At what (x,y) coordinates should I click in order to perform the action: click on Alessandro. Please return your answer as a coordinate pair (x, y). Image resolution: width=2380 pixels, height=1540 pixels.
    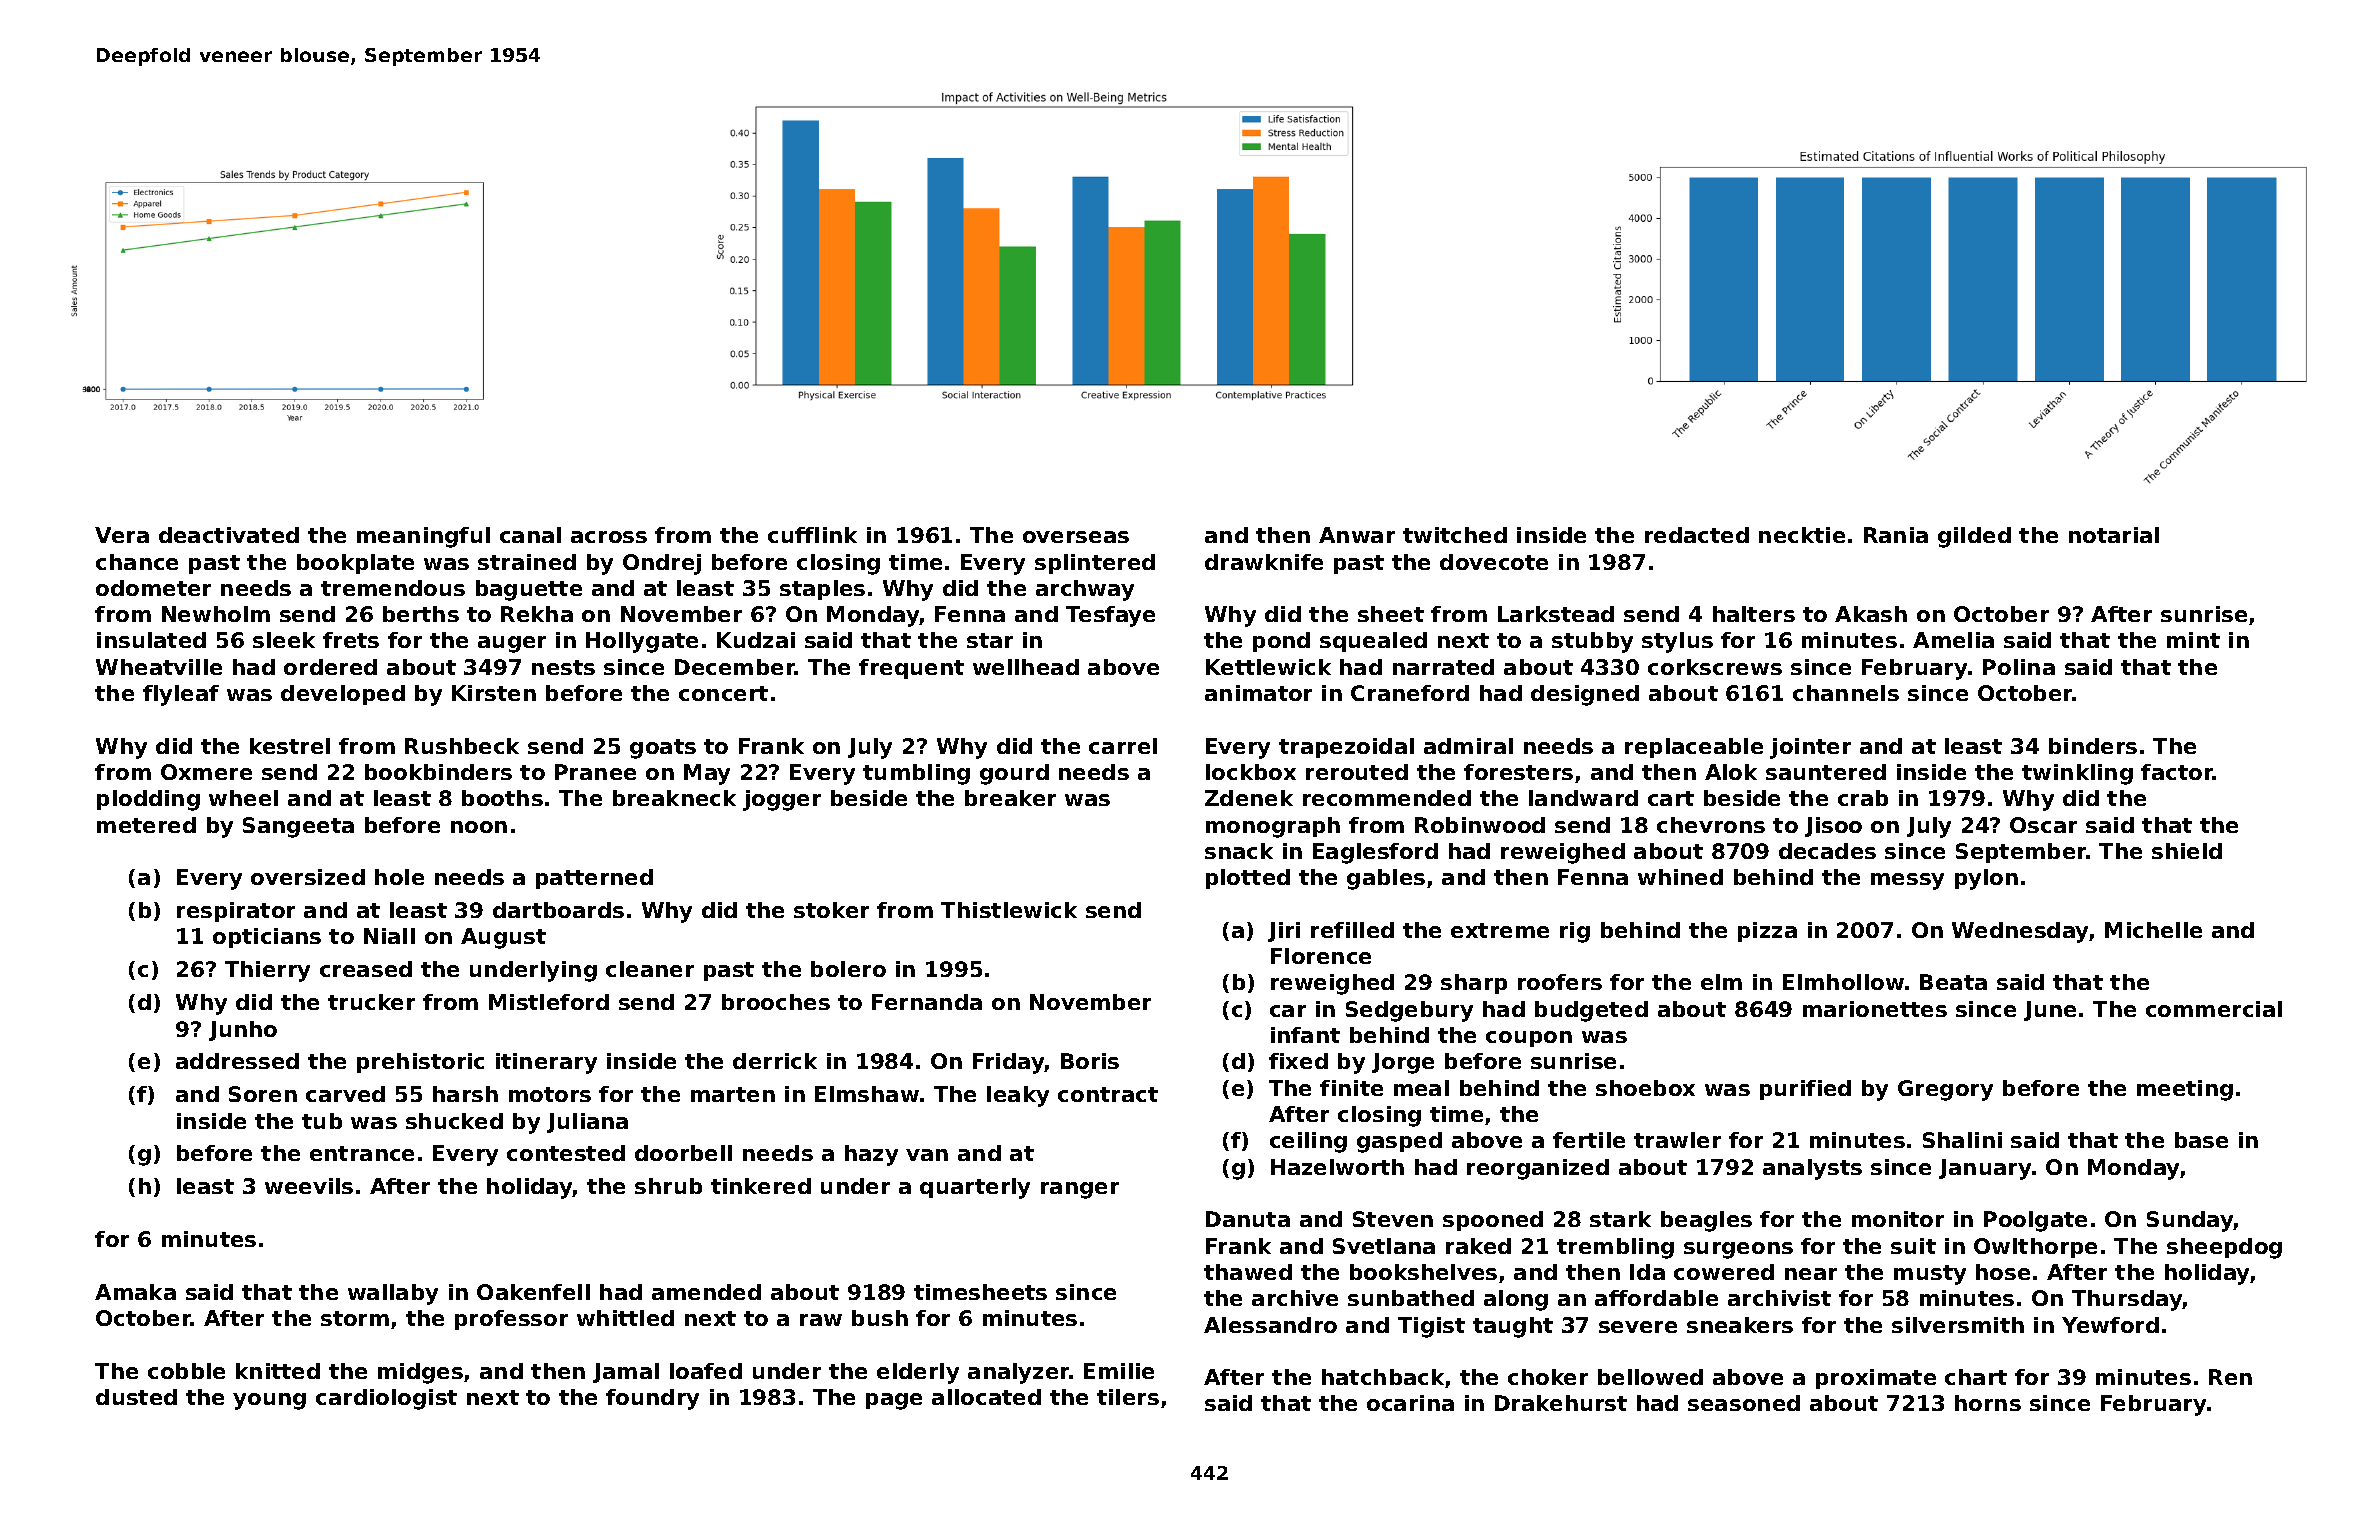
    Looking at the image, I should click on (1270, 1325).
